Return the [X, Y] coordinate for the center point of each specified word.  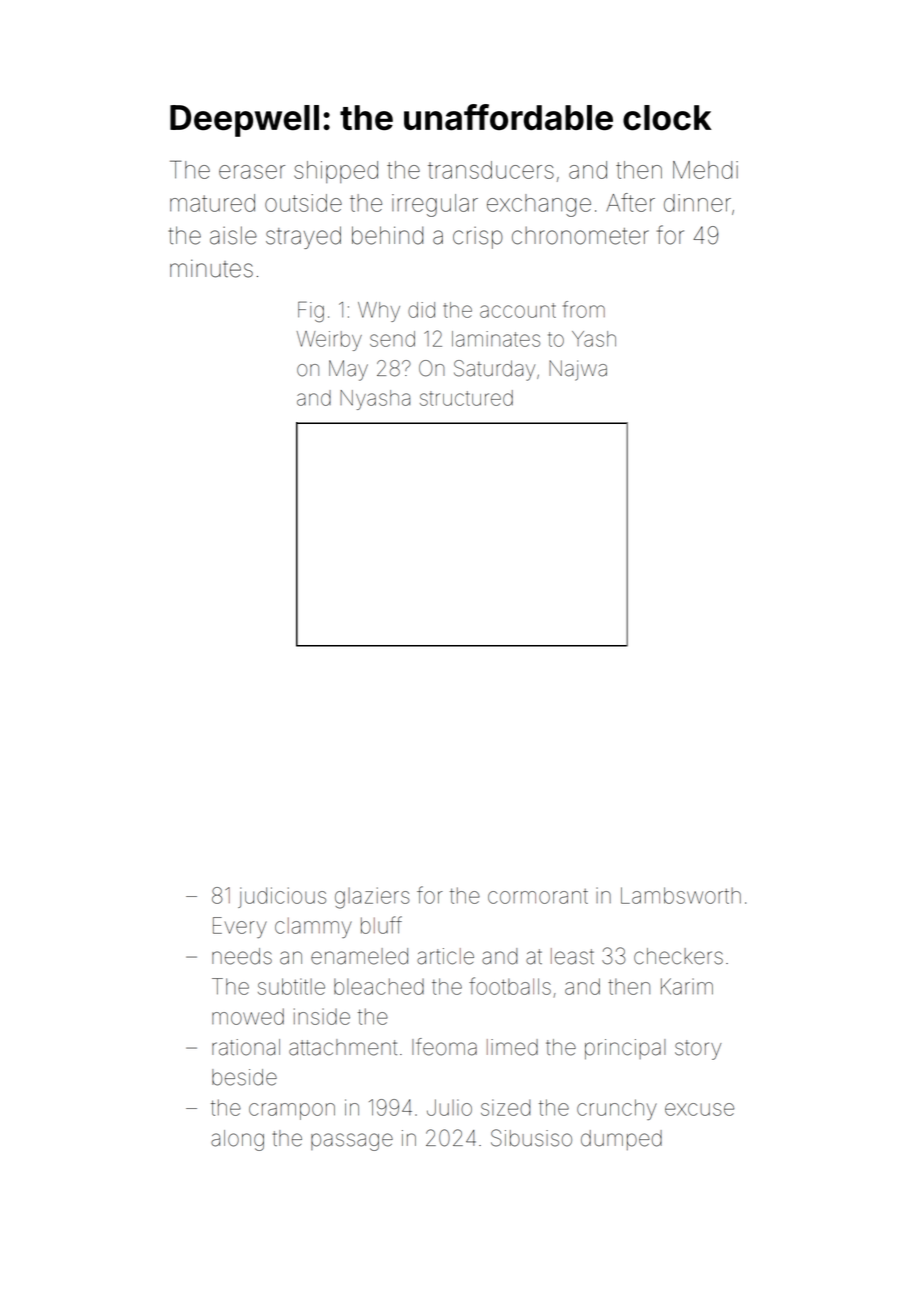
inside [322, 1016]
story [698, 1050]
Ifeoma [444, 1047]
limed [512, 1047]
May [348, 370]
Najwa [578, 370]
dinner [697, 203]
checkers [678, 956]
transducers [491, 170]
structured [466, 398]
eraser [252, 172]
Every [240, 927]
